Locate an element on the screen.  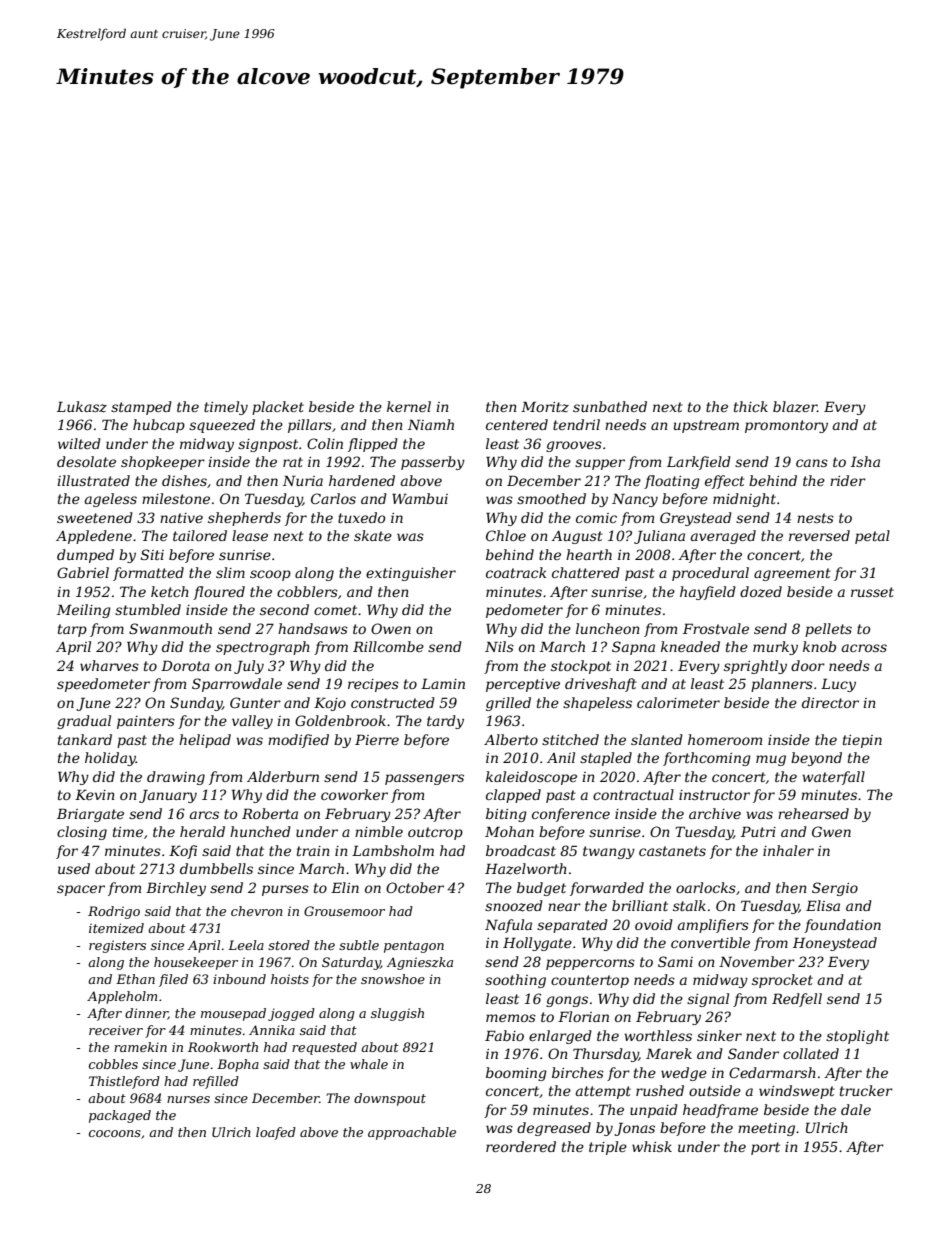
Wambui is located at coordinates (420, 498).
